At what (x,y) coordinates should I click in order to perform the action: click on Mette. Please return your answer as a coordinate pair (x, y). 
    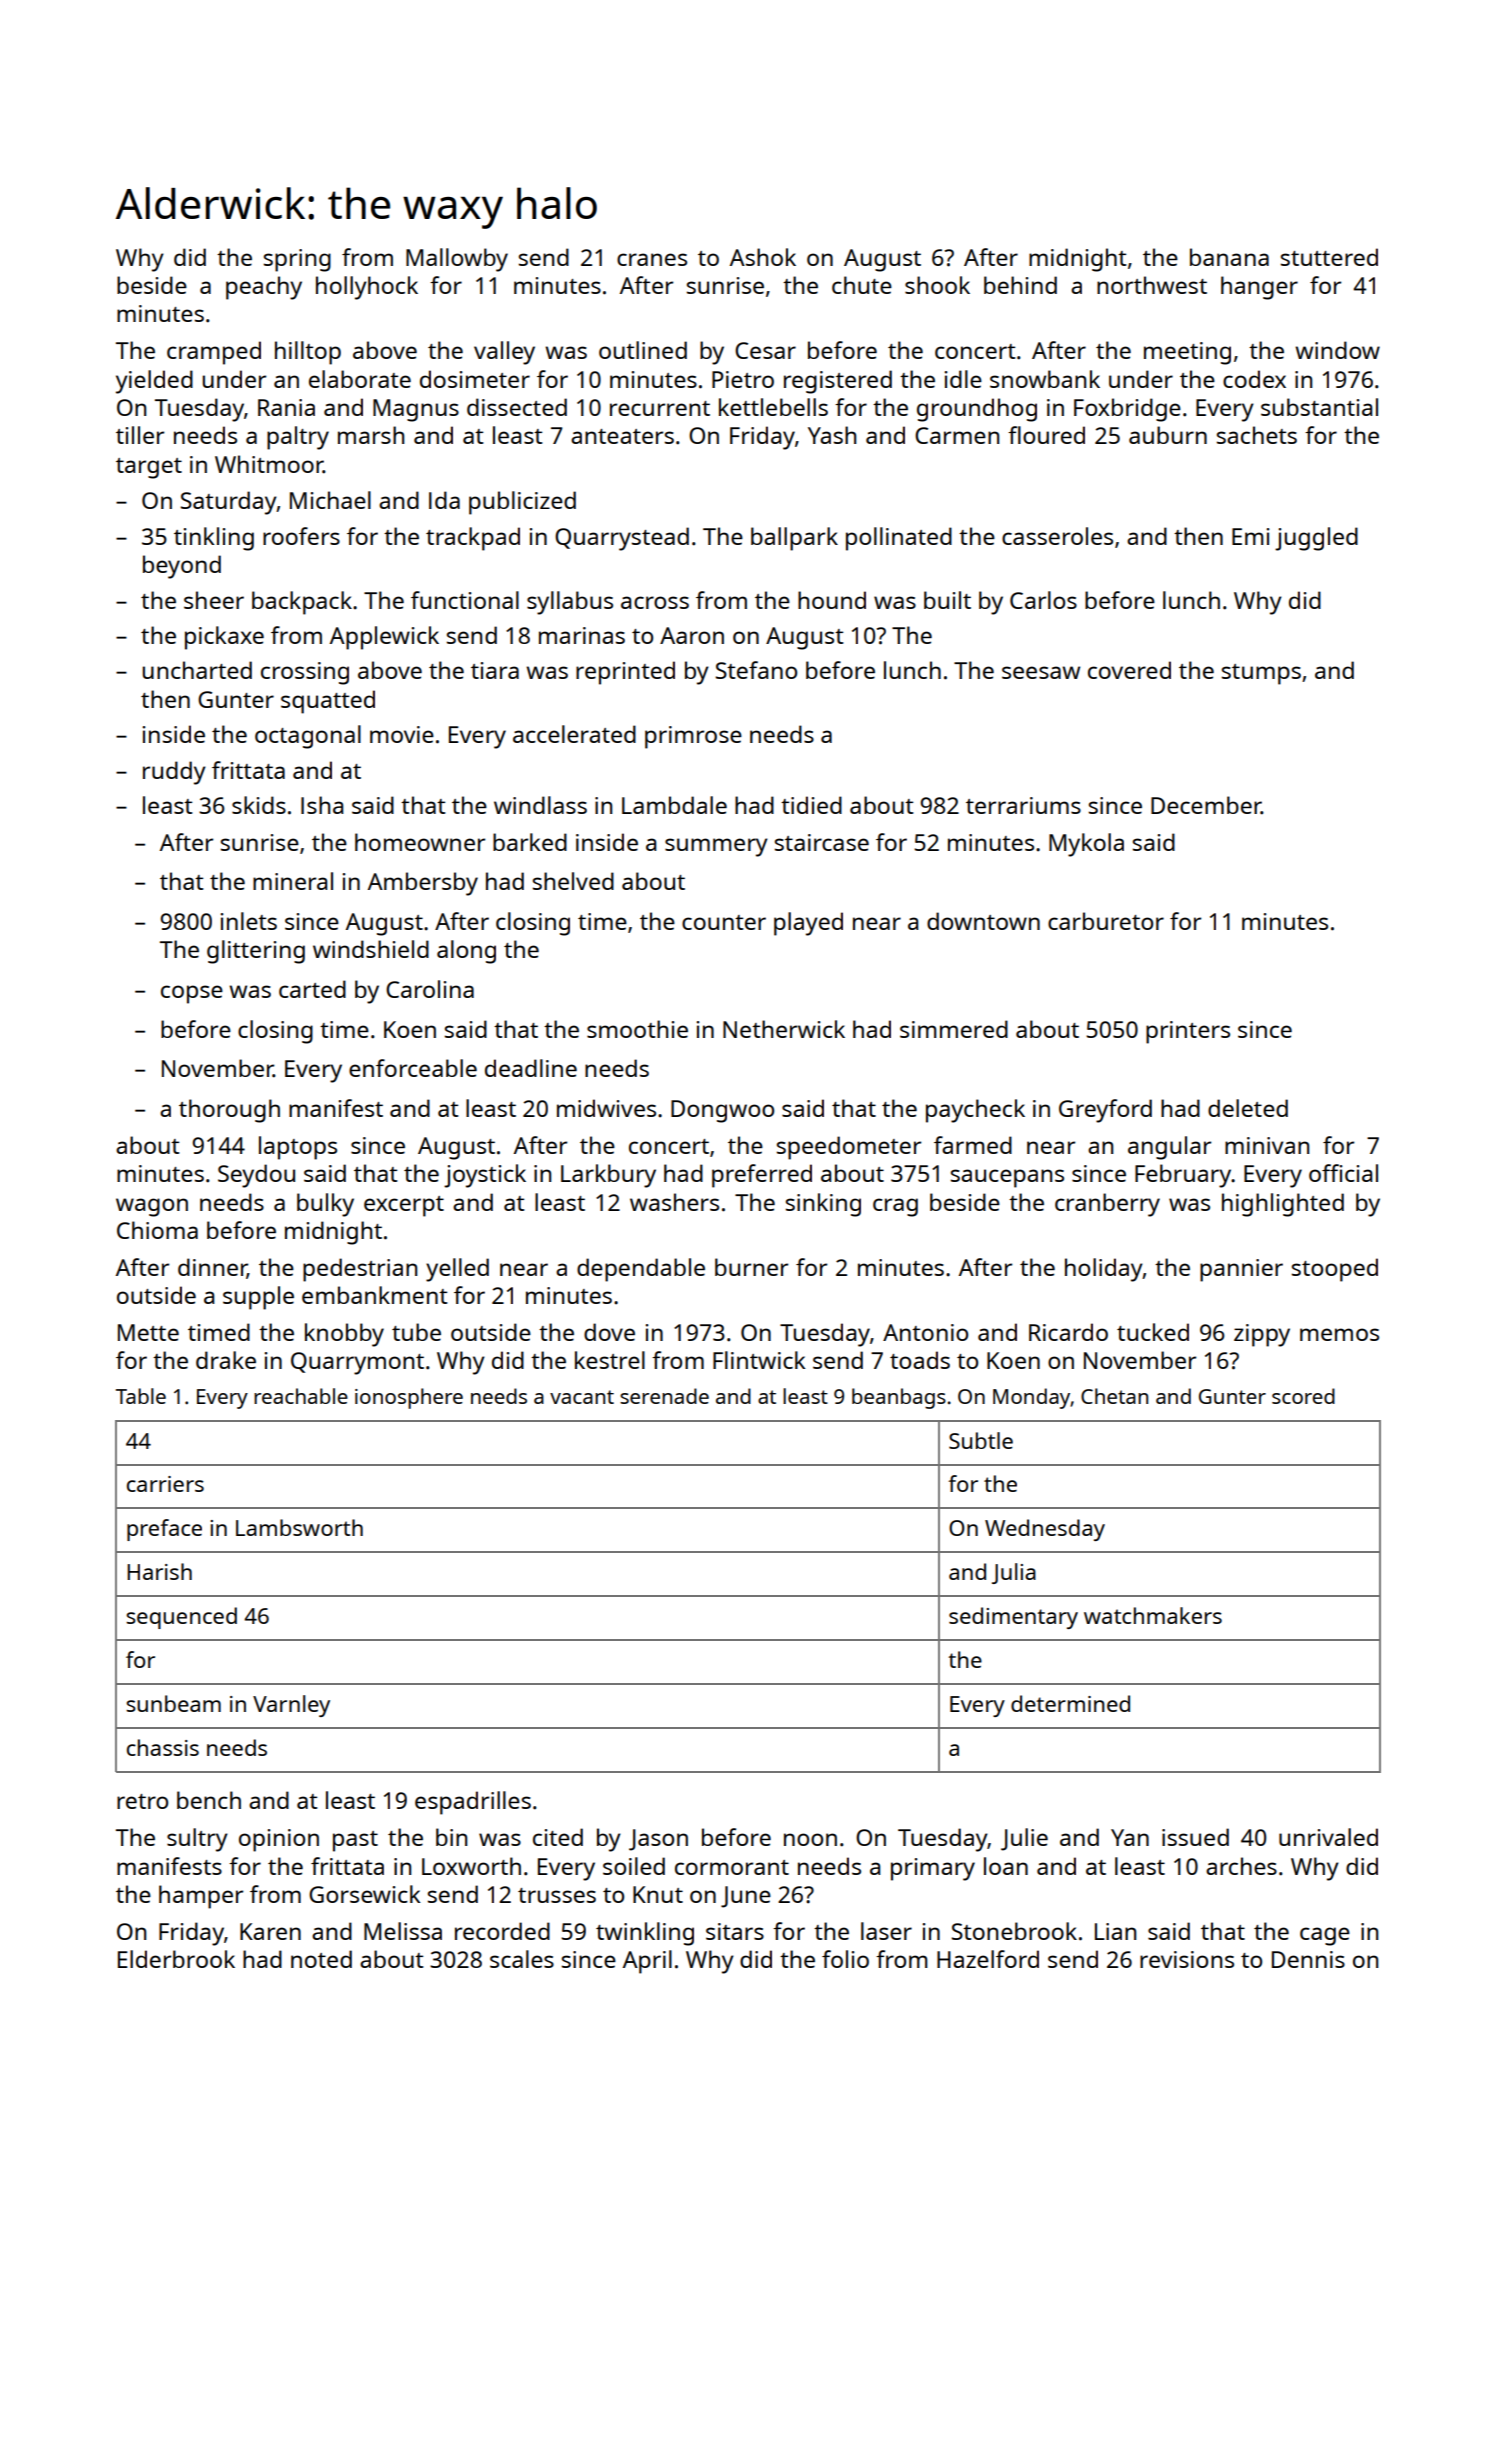
    Looking at the image, I should click on (148, 1332).
